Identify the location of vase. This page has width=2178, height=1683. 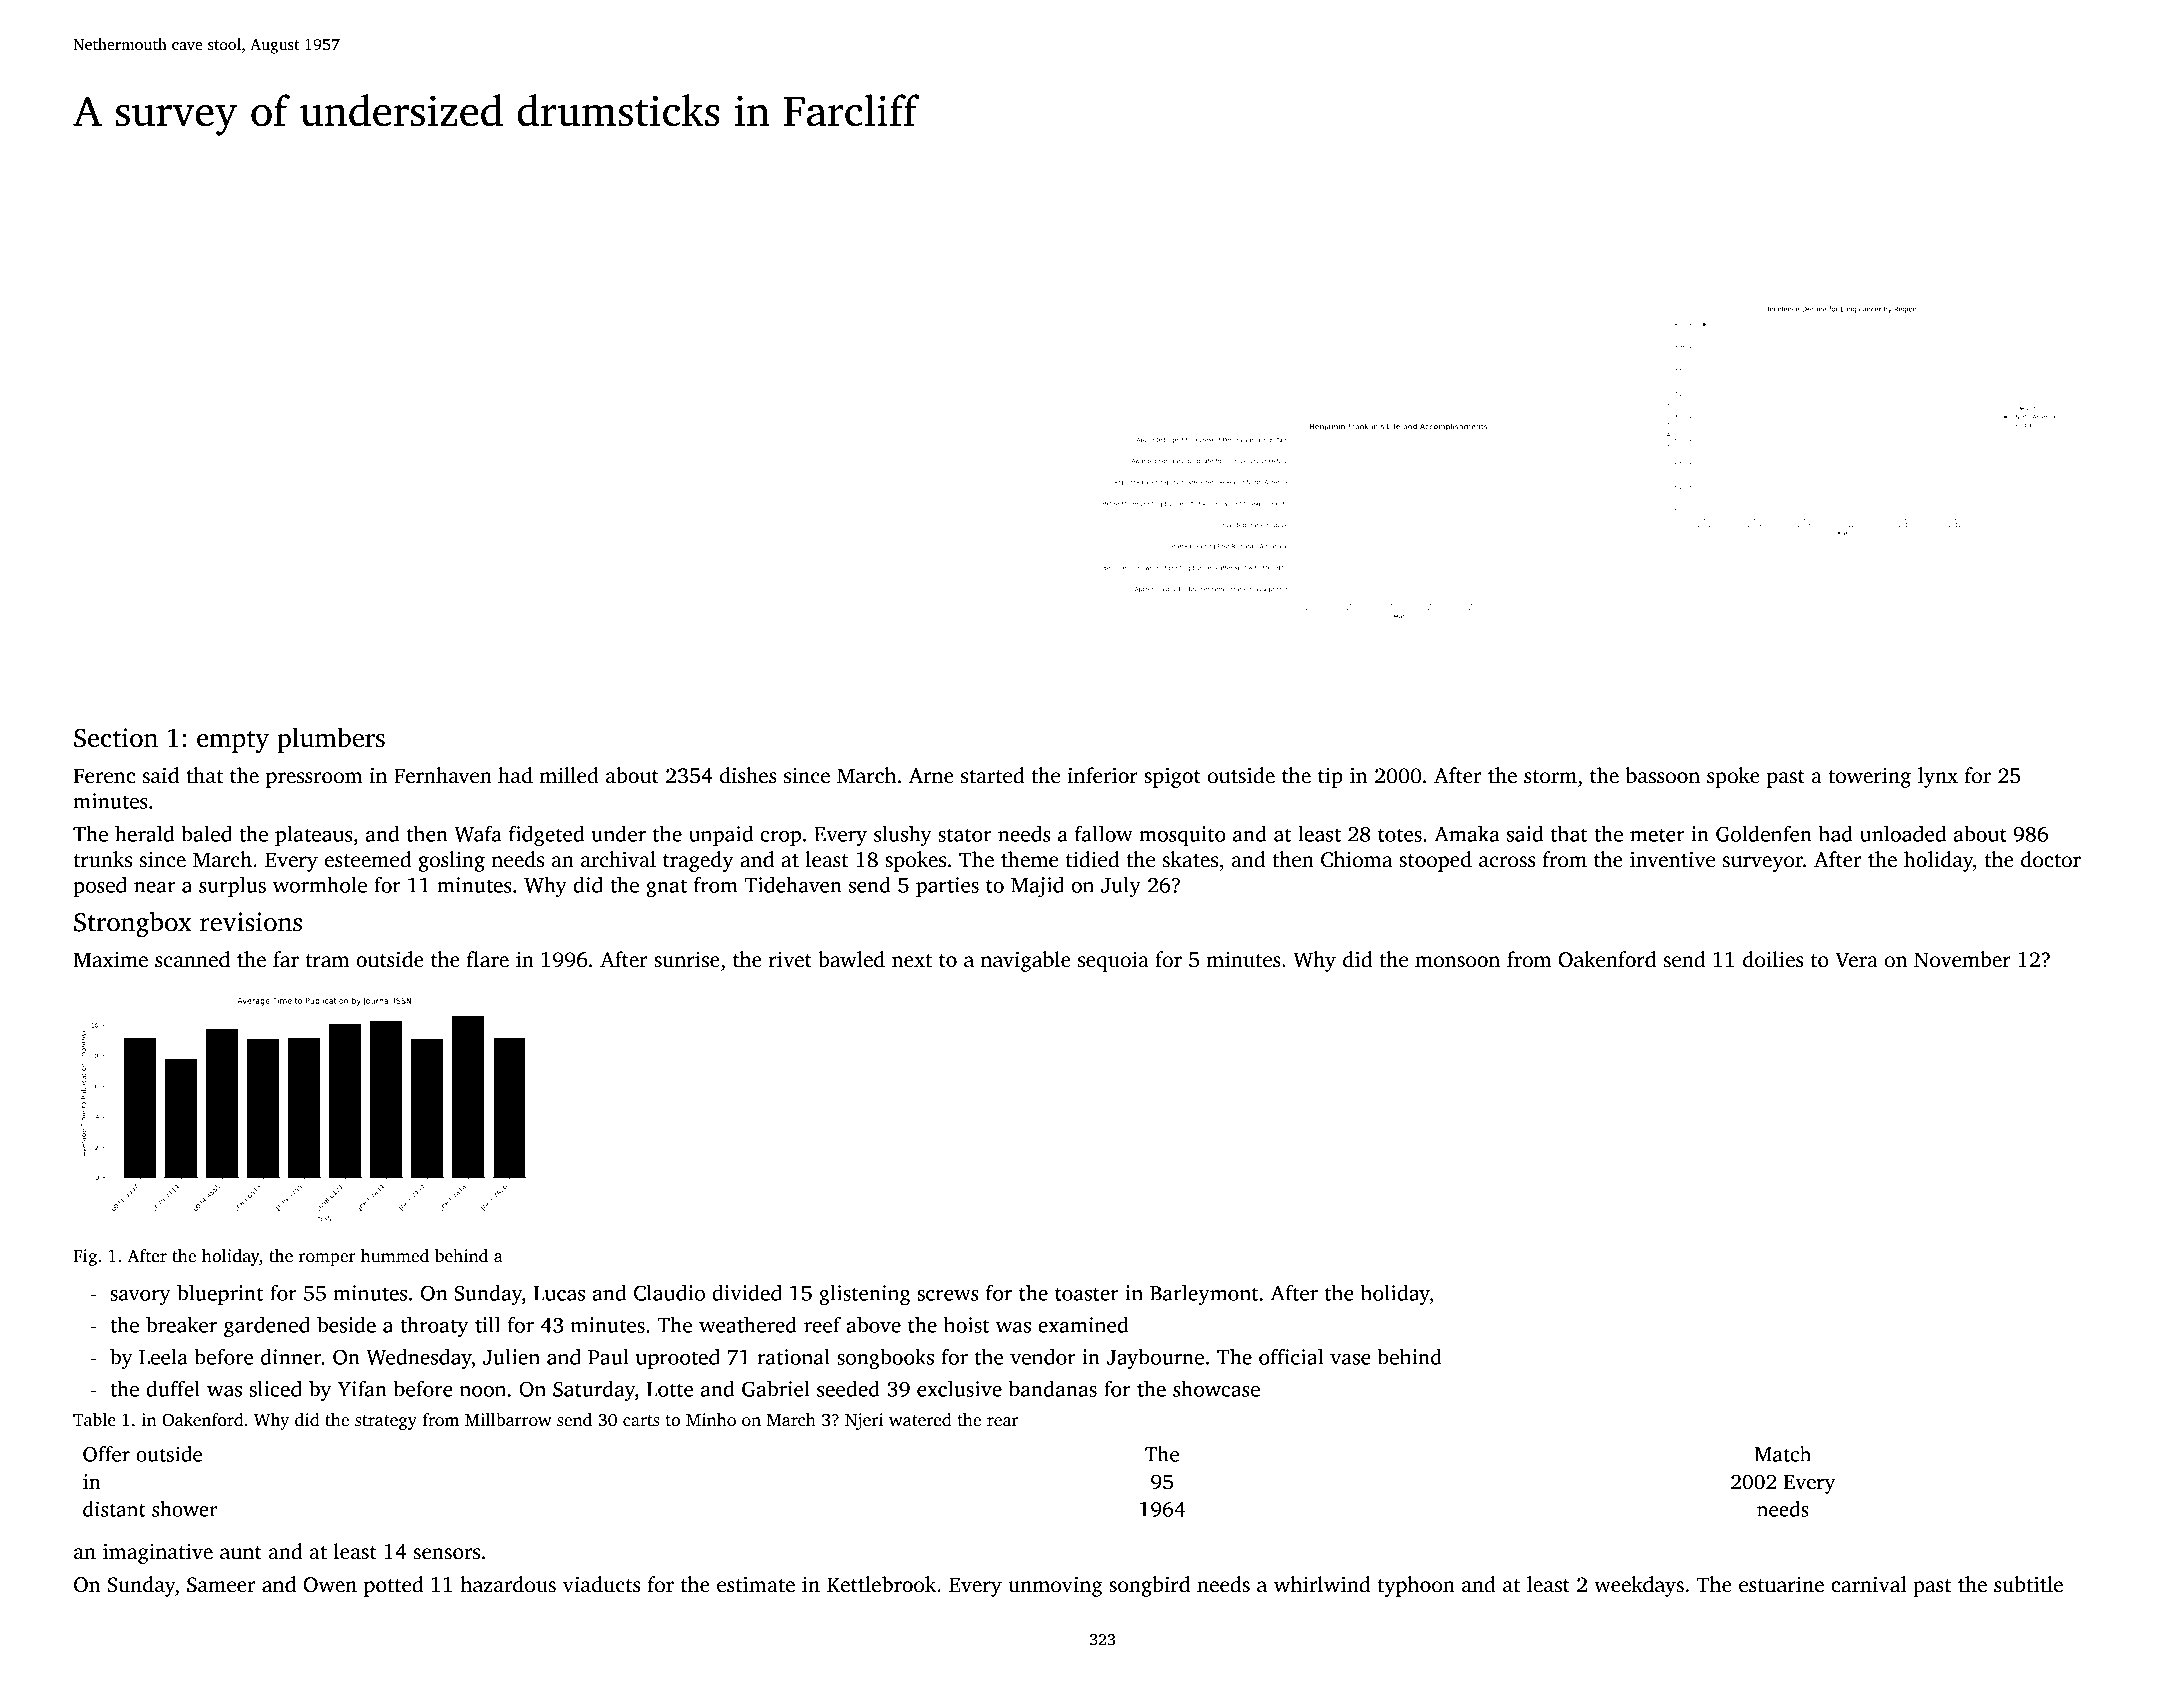
(1350, 1359).
